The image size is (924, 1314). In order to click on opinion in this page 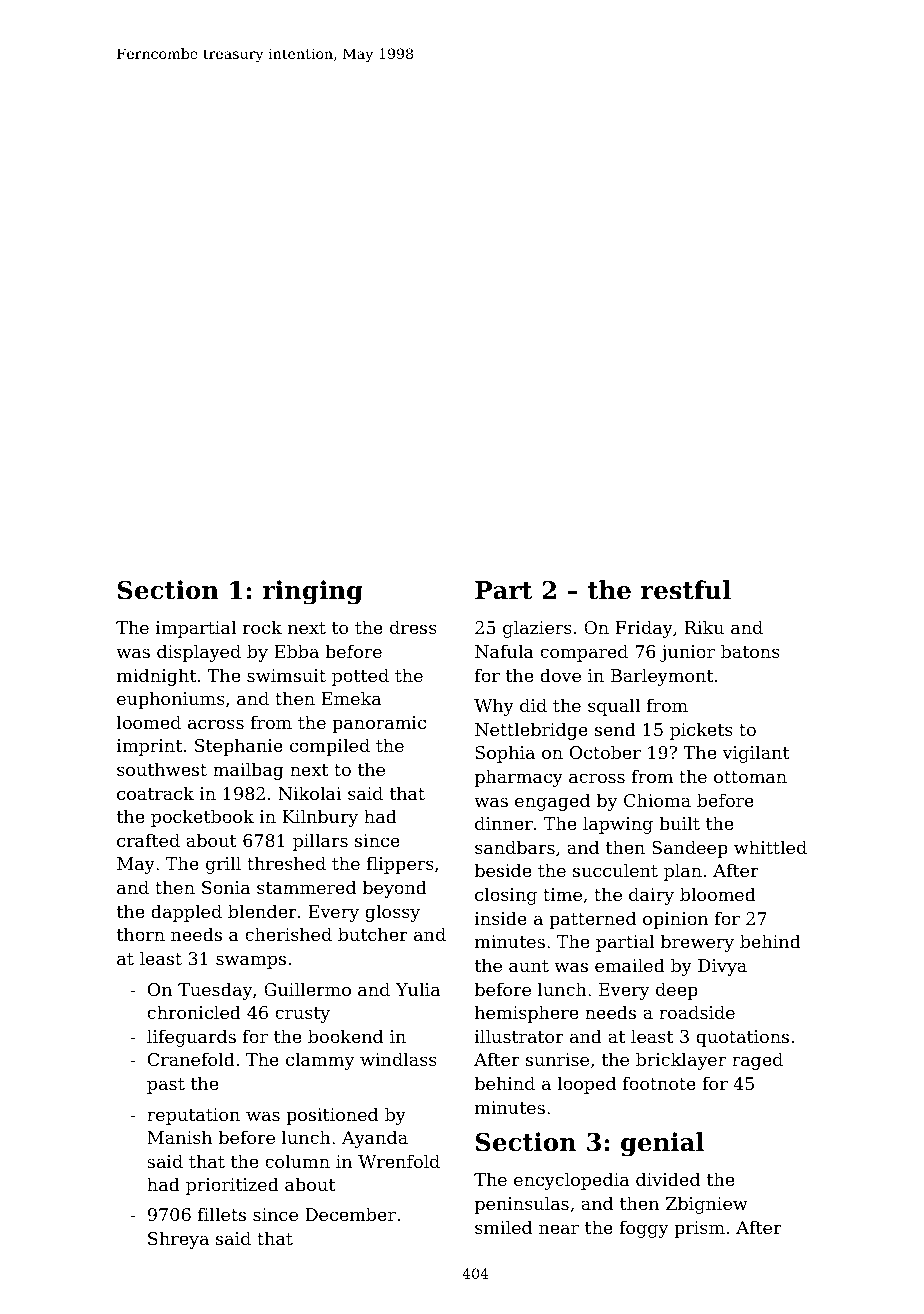, I will do `click(675, 920)`.
